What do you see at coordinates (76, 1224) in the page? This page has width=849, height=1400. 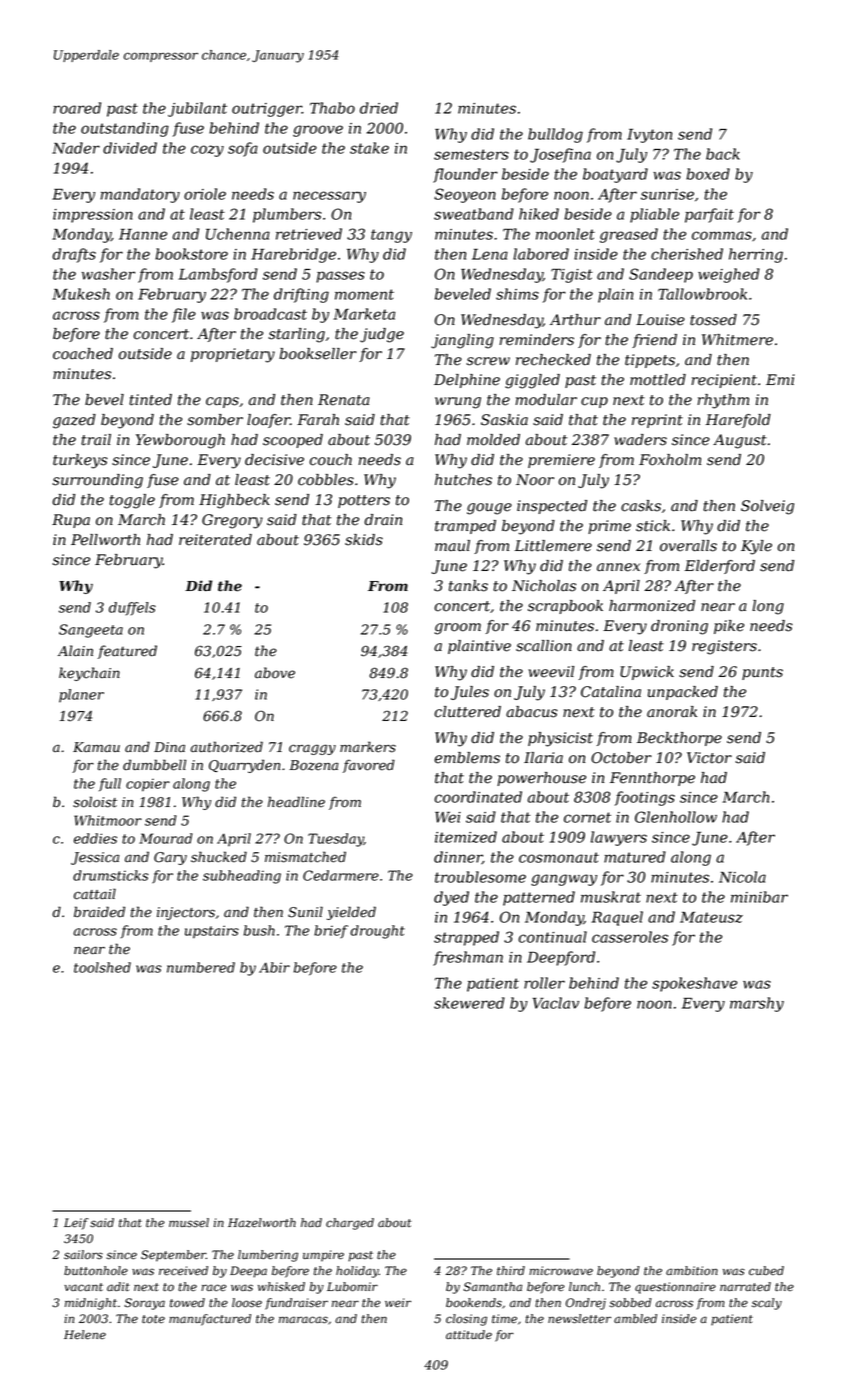 I see `Leif` at bounding box center [76, 1224].
